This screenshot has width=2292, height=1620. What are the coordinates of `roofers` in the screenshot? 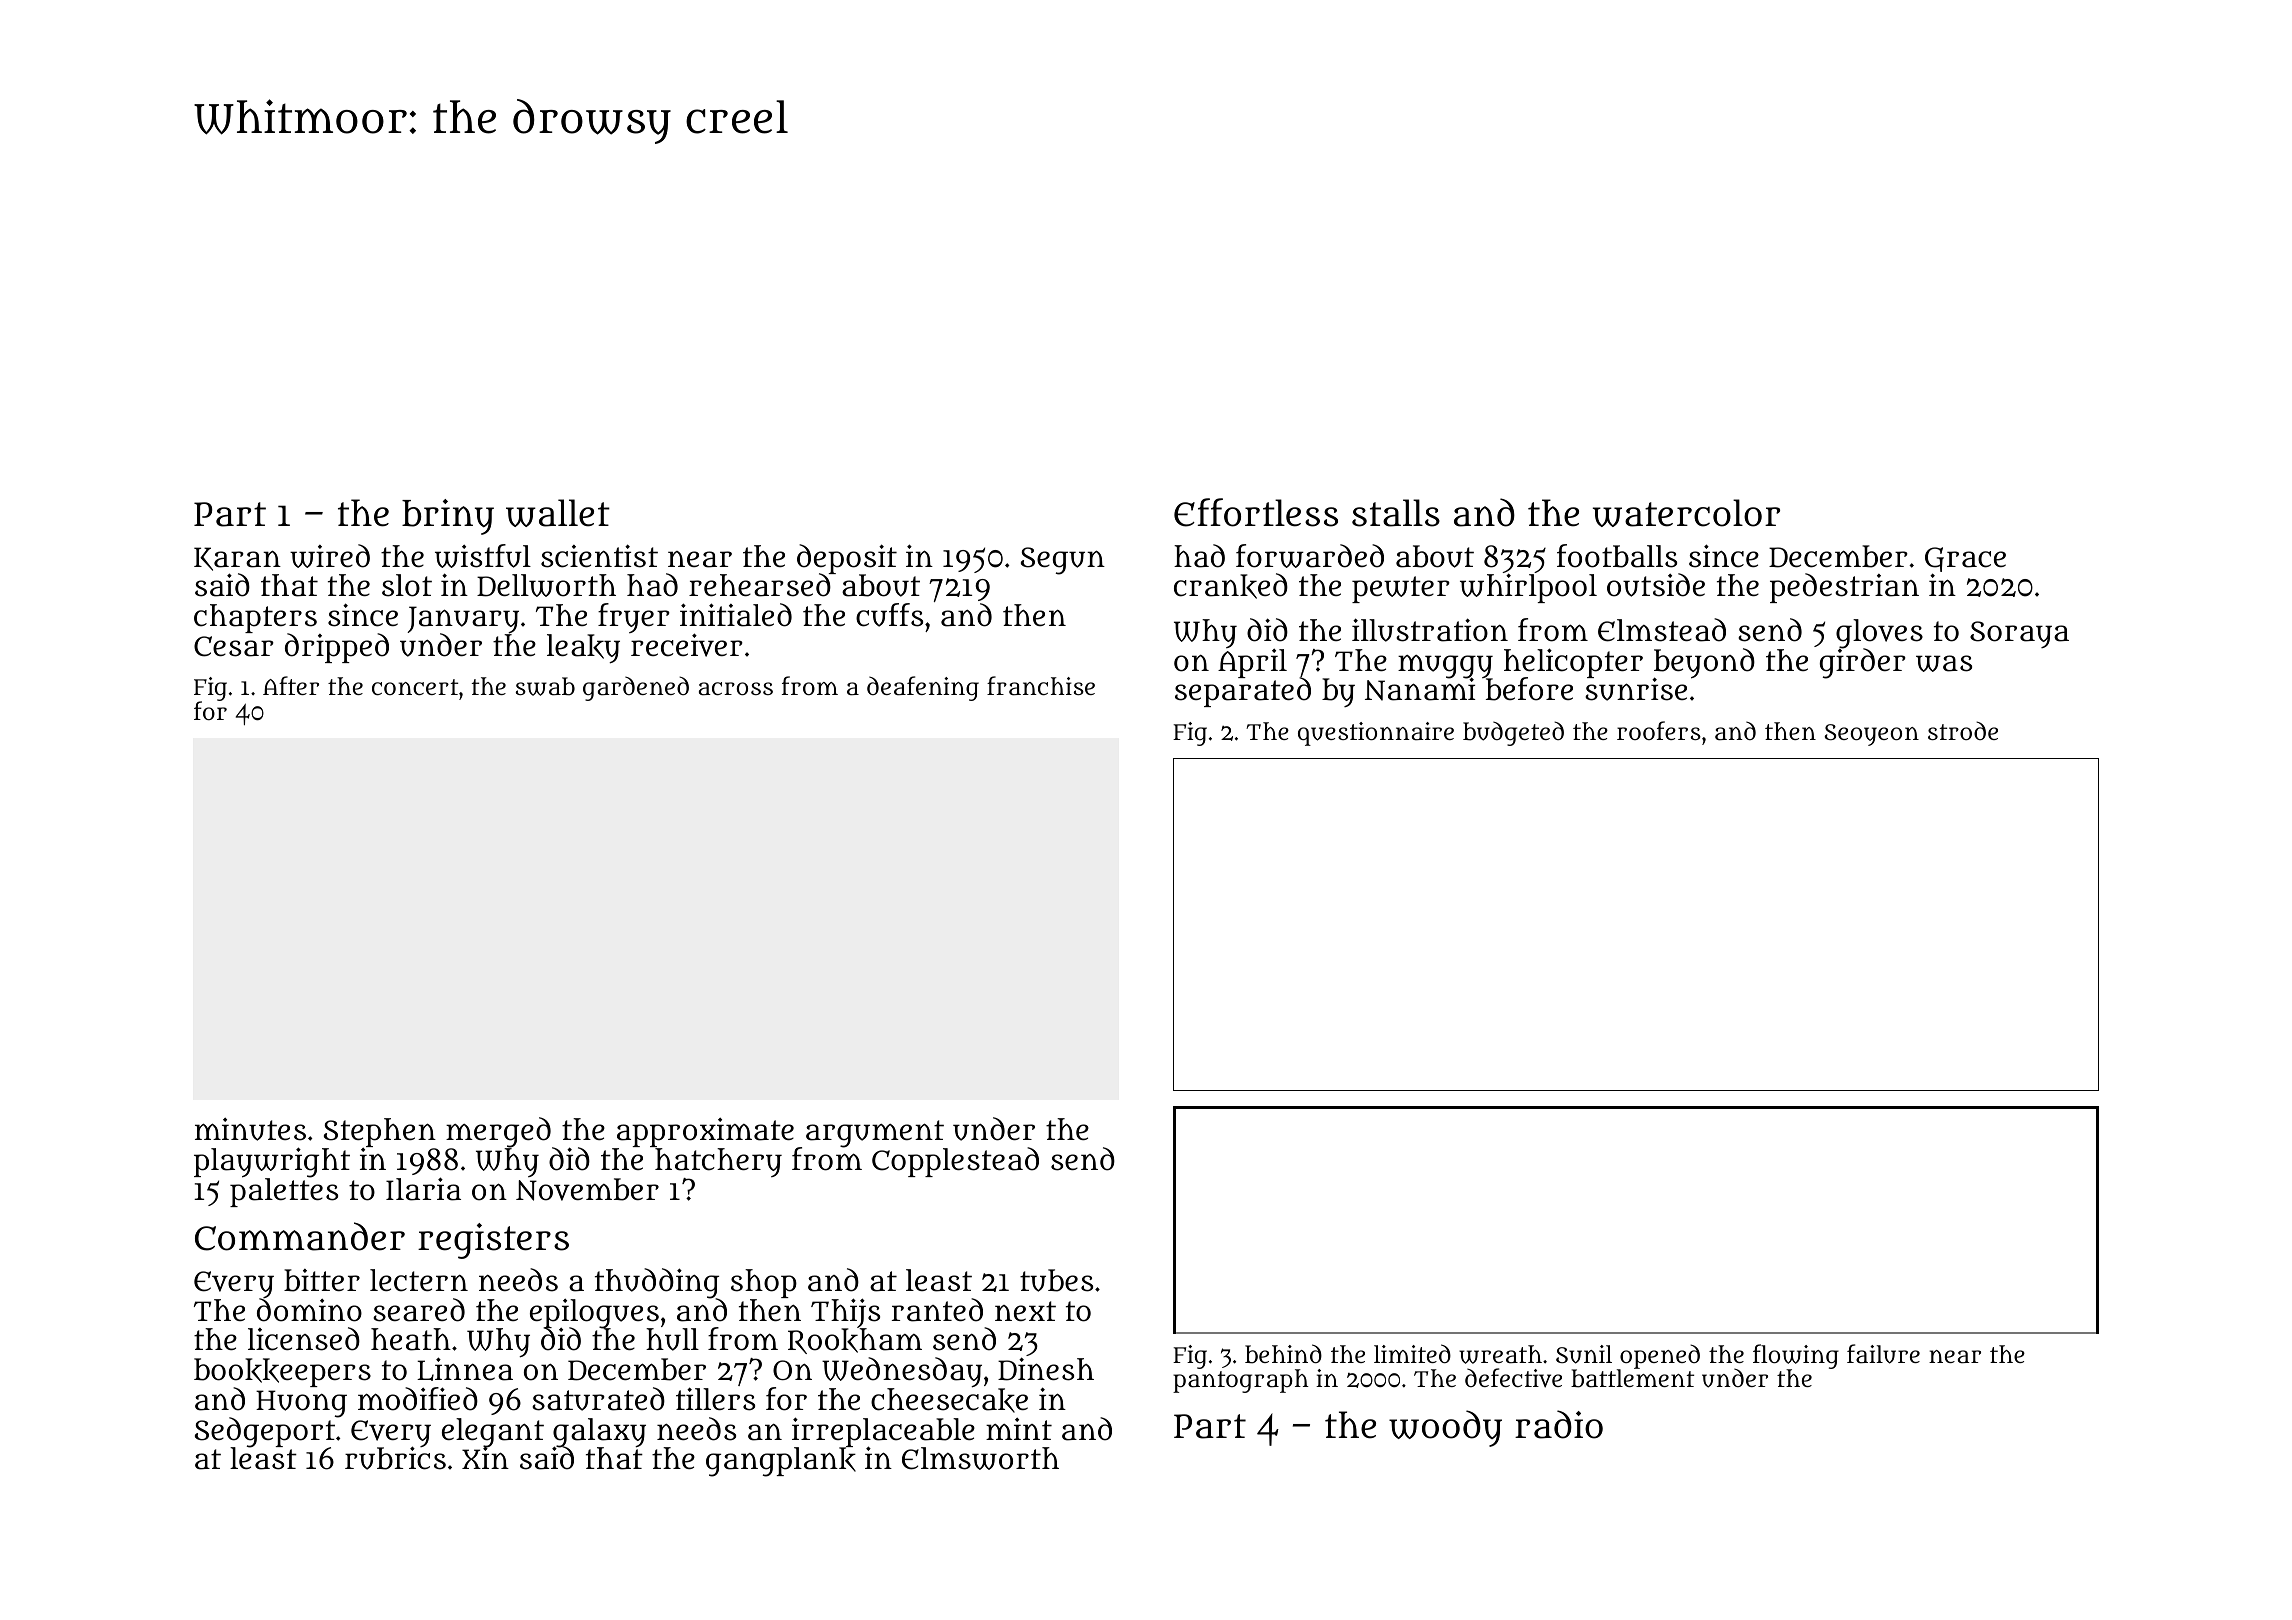 It's located at (1659, 730).
